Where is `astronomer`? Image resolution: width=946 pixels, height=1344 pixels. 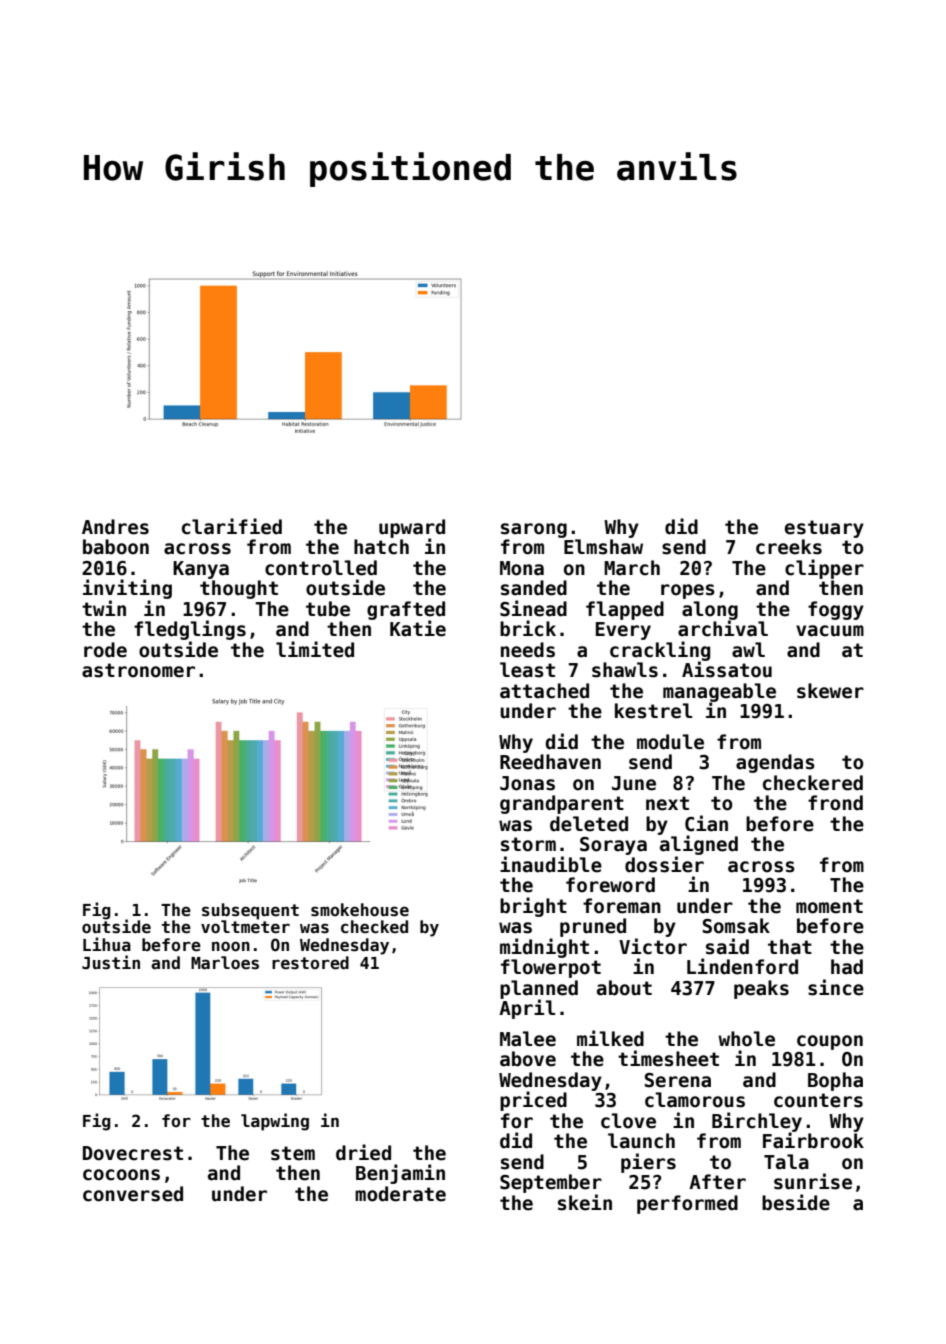 astronomer is located at coordinates (138, 670).
